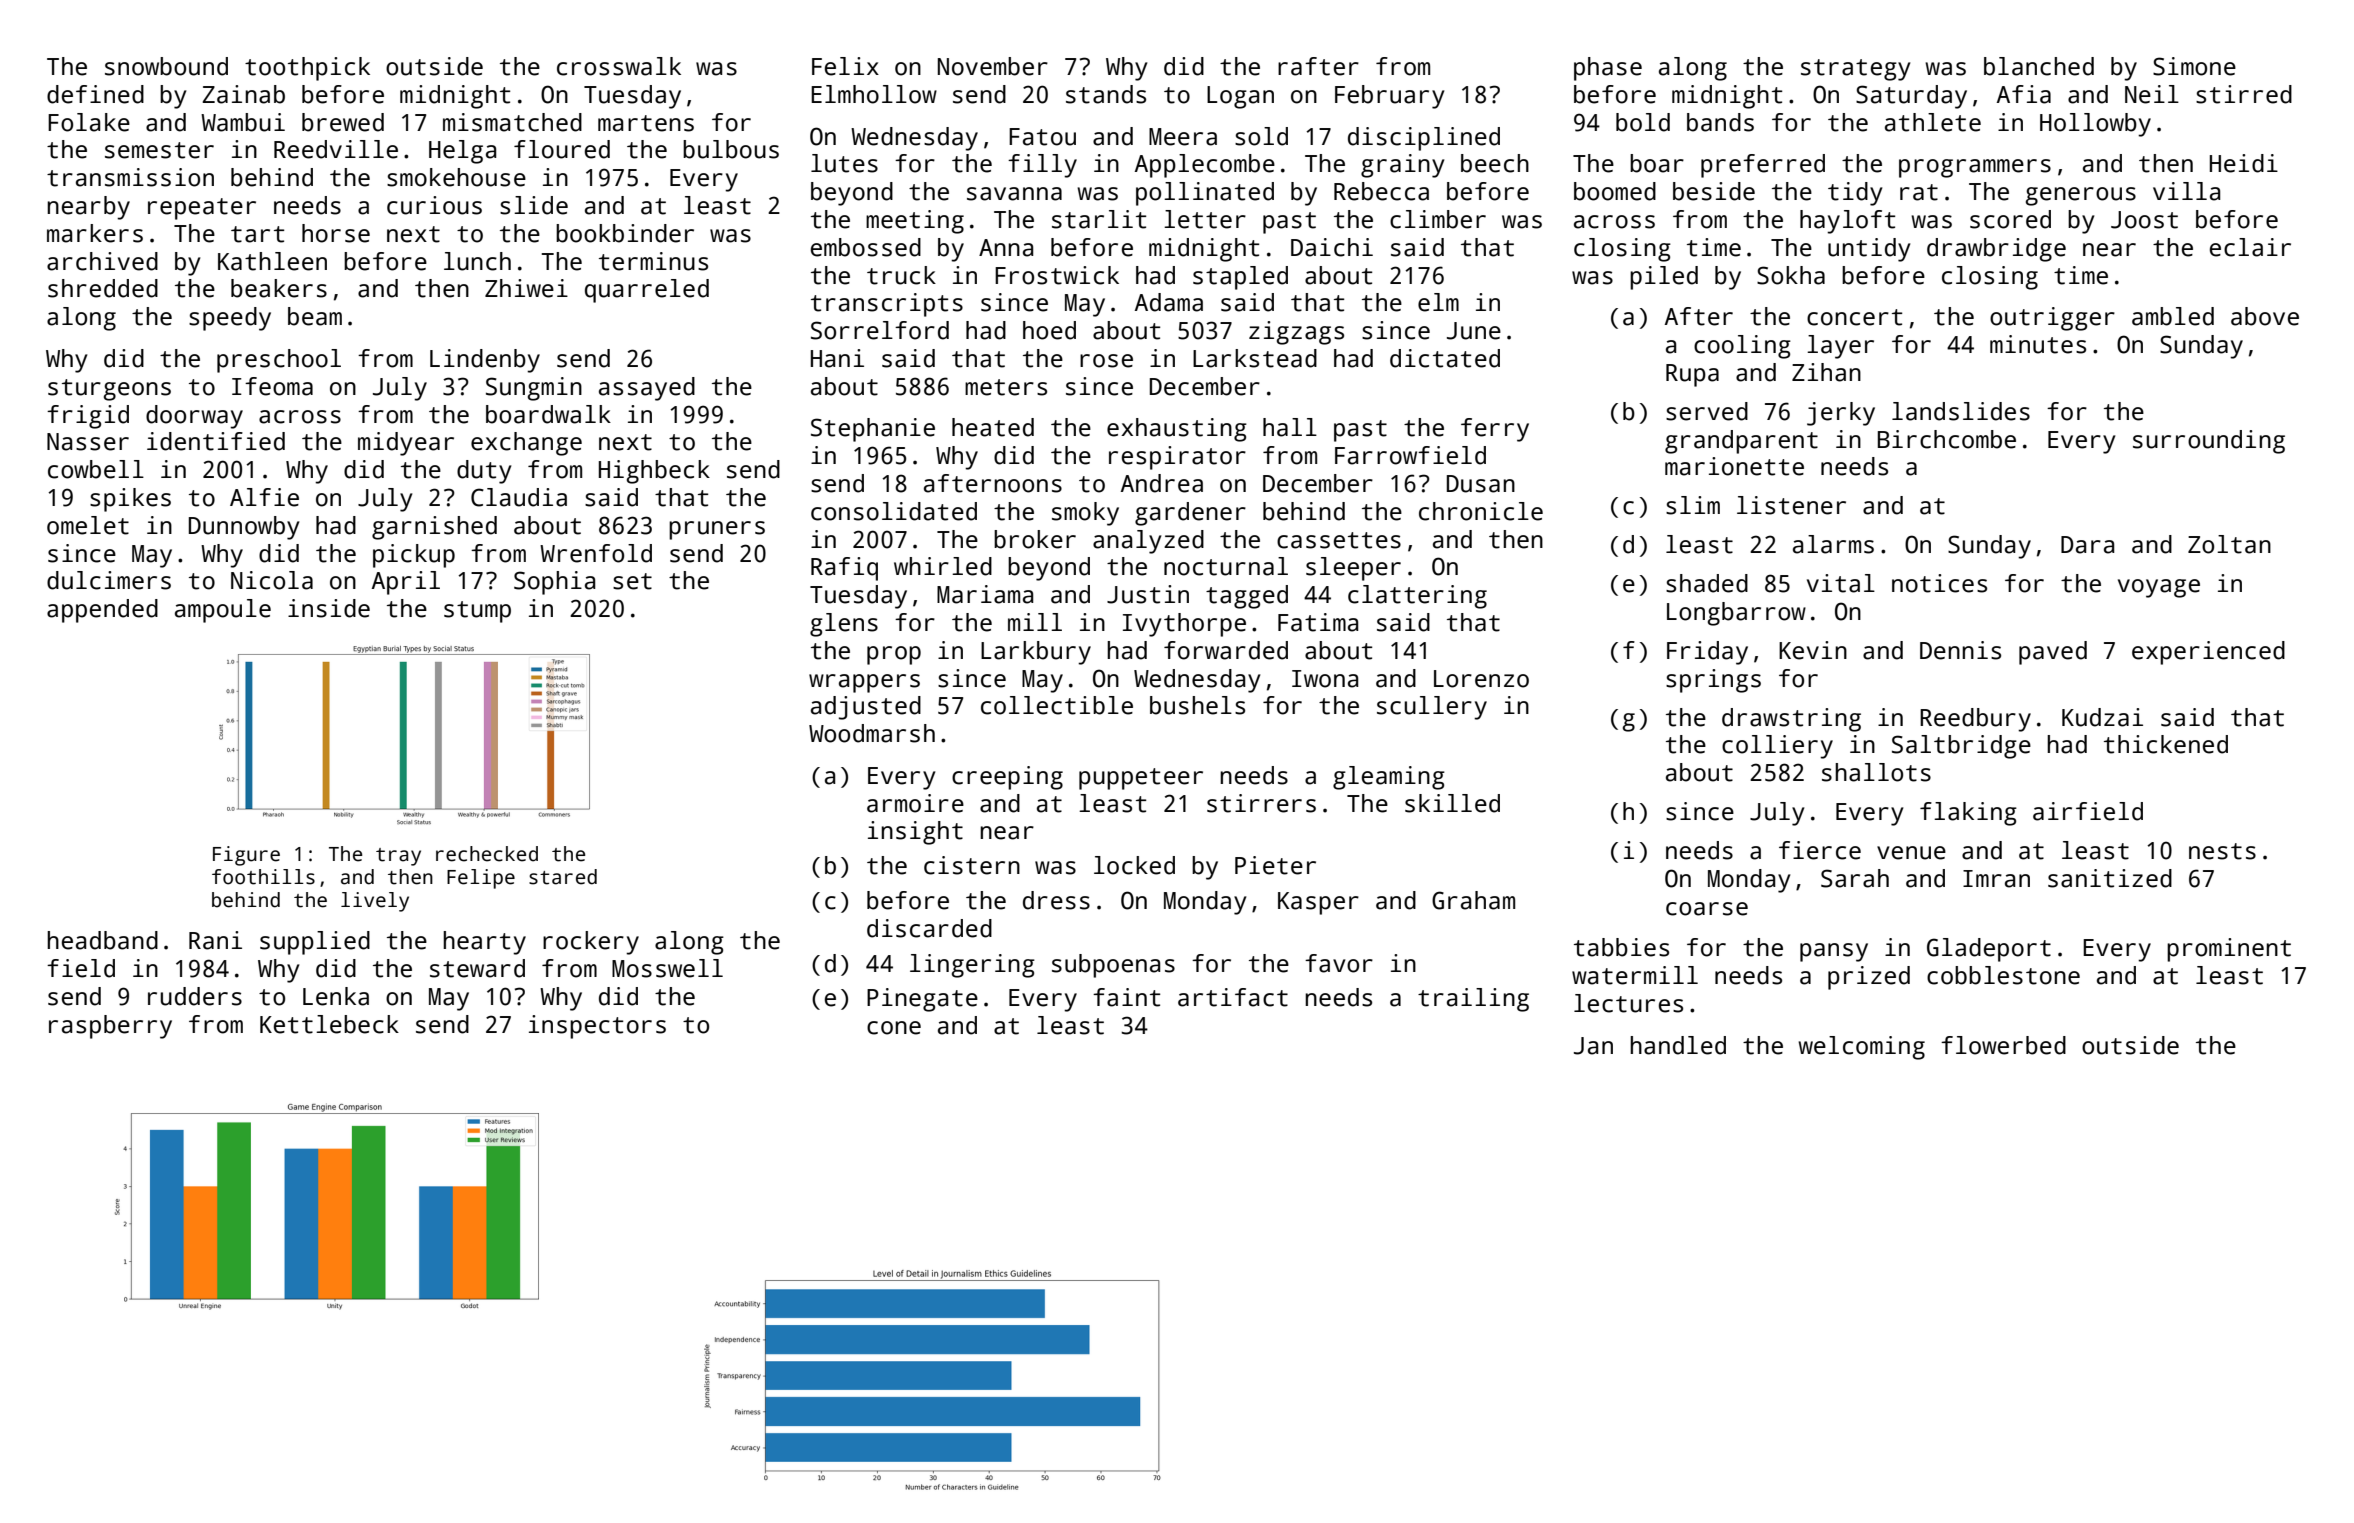  Describe the element at coordinates (329, 1024) in the screenshot. I see `Kettlebeck` at that location.
